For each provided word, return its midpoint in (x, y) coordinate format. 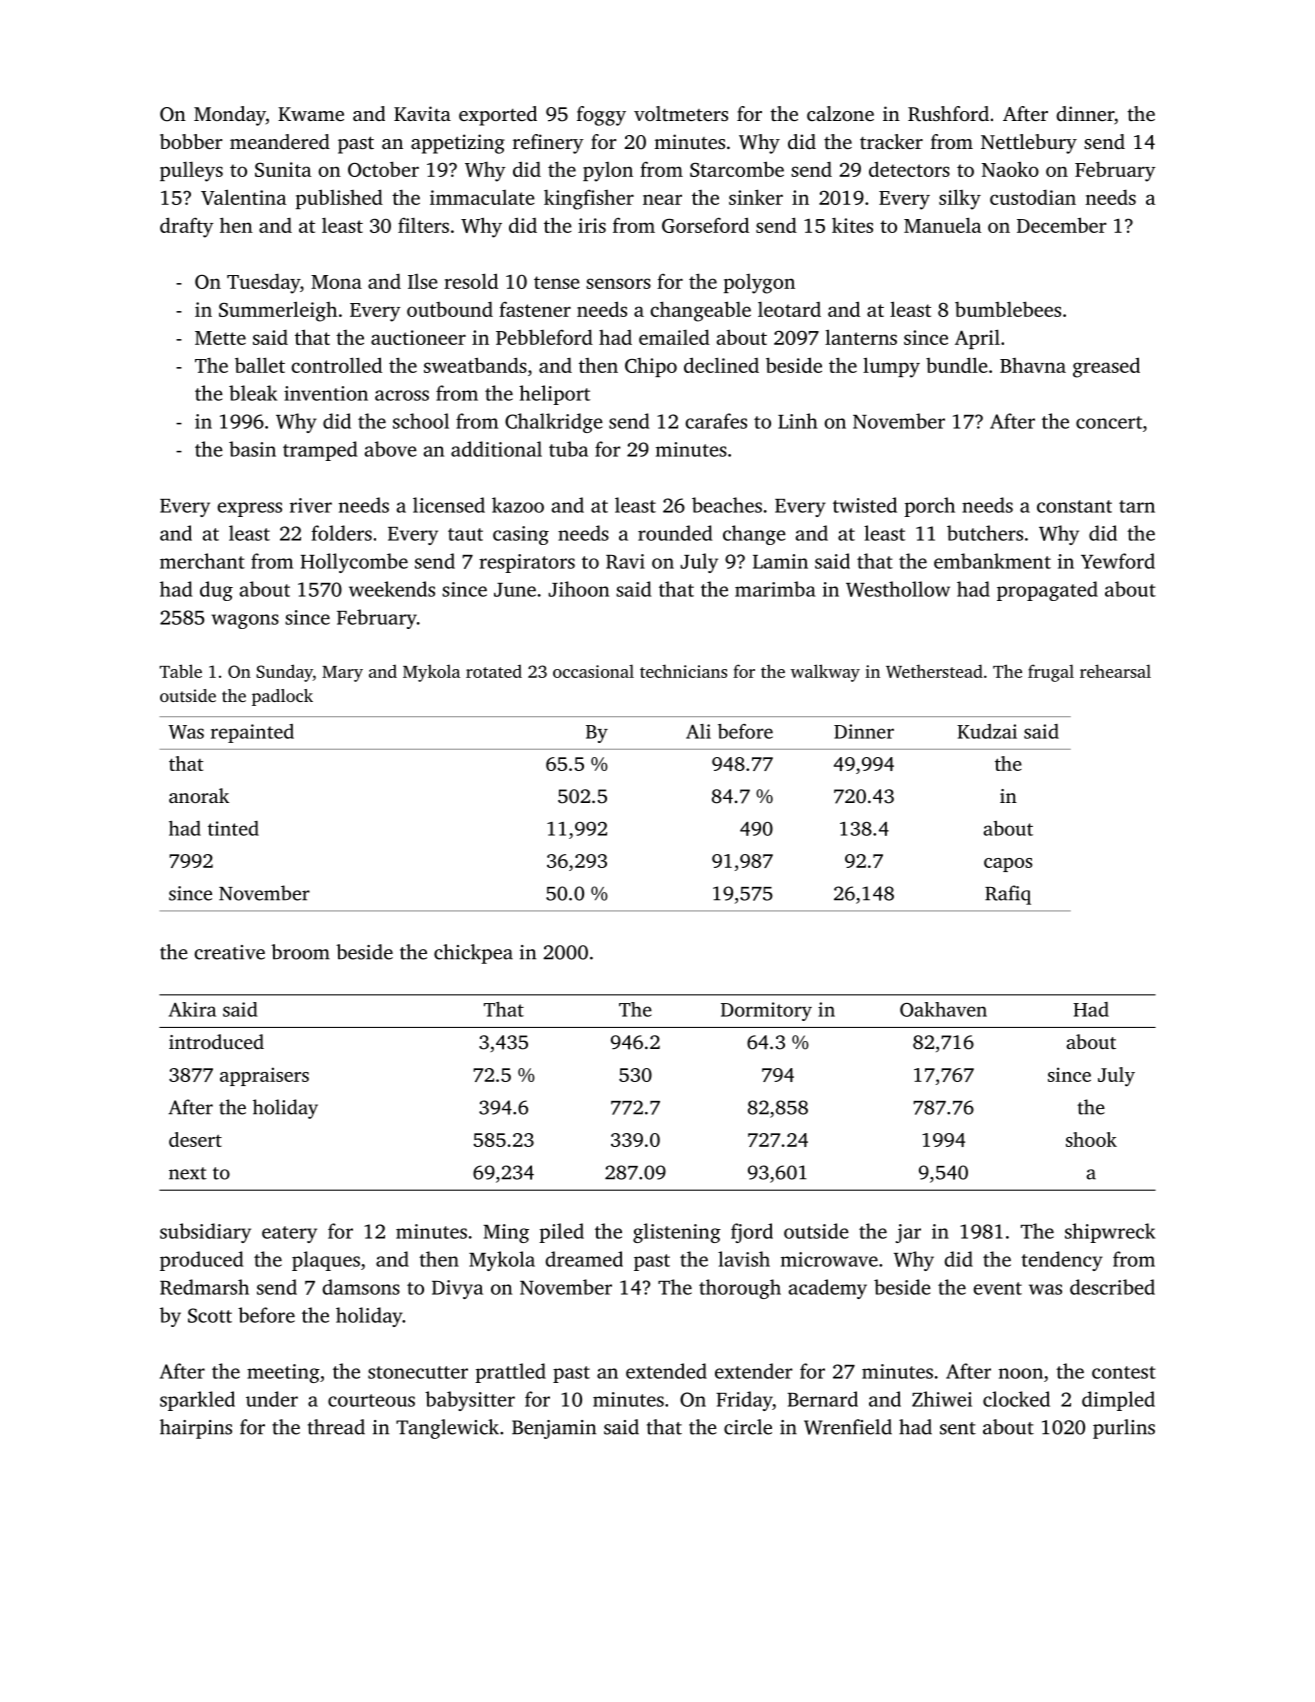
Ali (698, 731)
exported (498, 116)
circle (748, 1427)
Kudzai (987, 731)
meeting (283, 1373)
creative (229, 952)
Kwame (311, 114)
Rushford (948, 114)
